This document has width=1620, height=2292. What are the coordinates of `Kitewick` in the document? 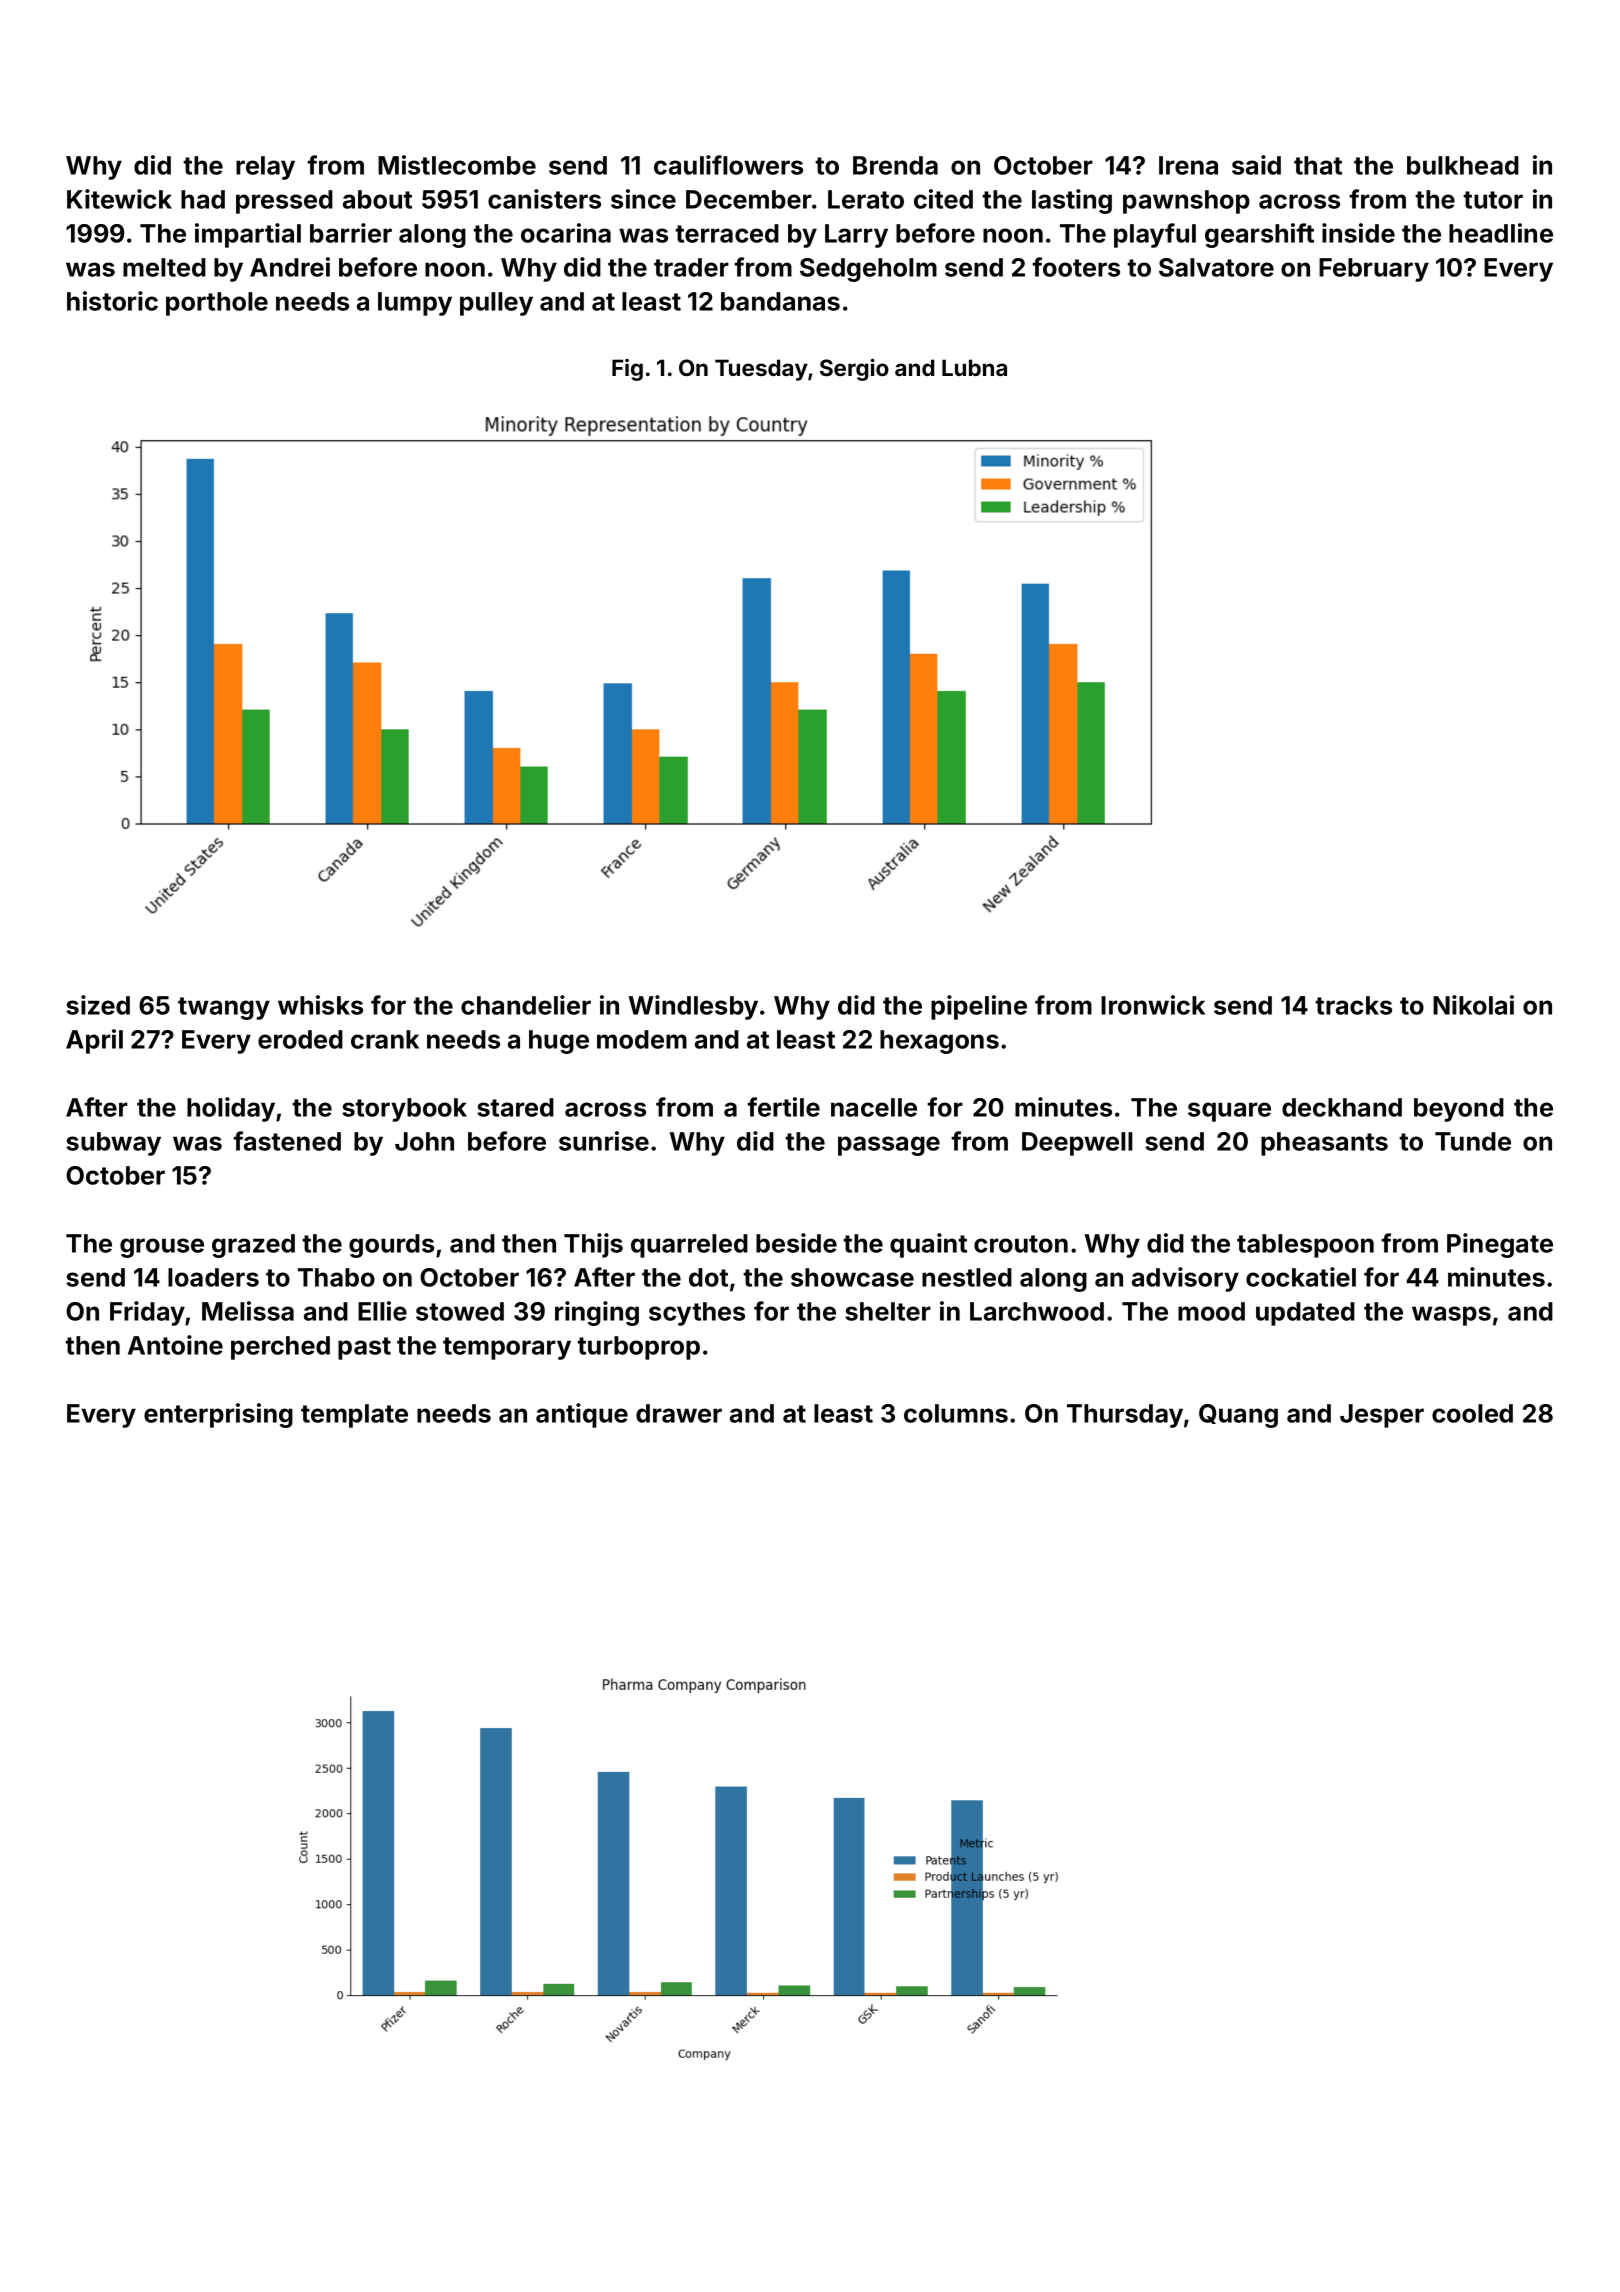 It's located at (119, 199).
